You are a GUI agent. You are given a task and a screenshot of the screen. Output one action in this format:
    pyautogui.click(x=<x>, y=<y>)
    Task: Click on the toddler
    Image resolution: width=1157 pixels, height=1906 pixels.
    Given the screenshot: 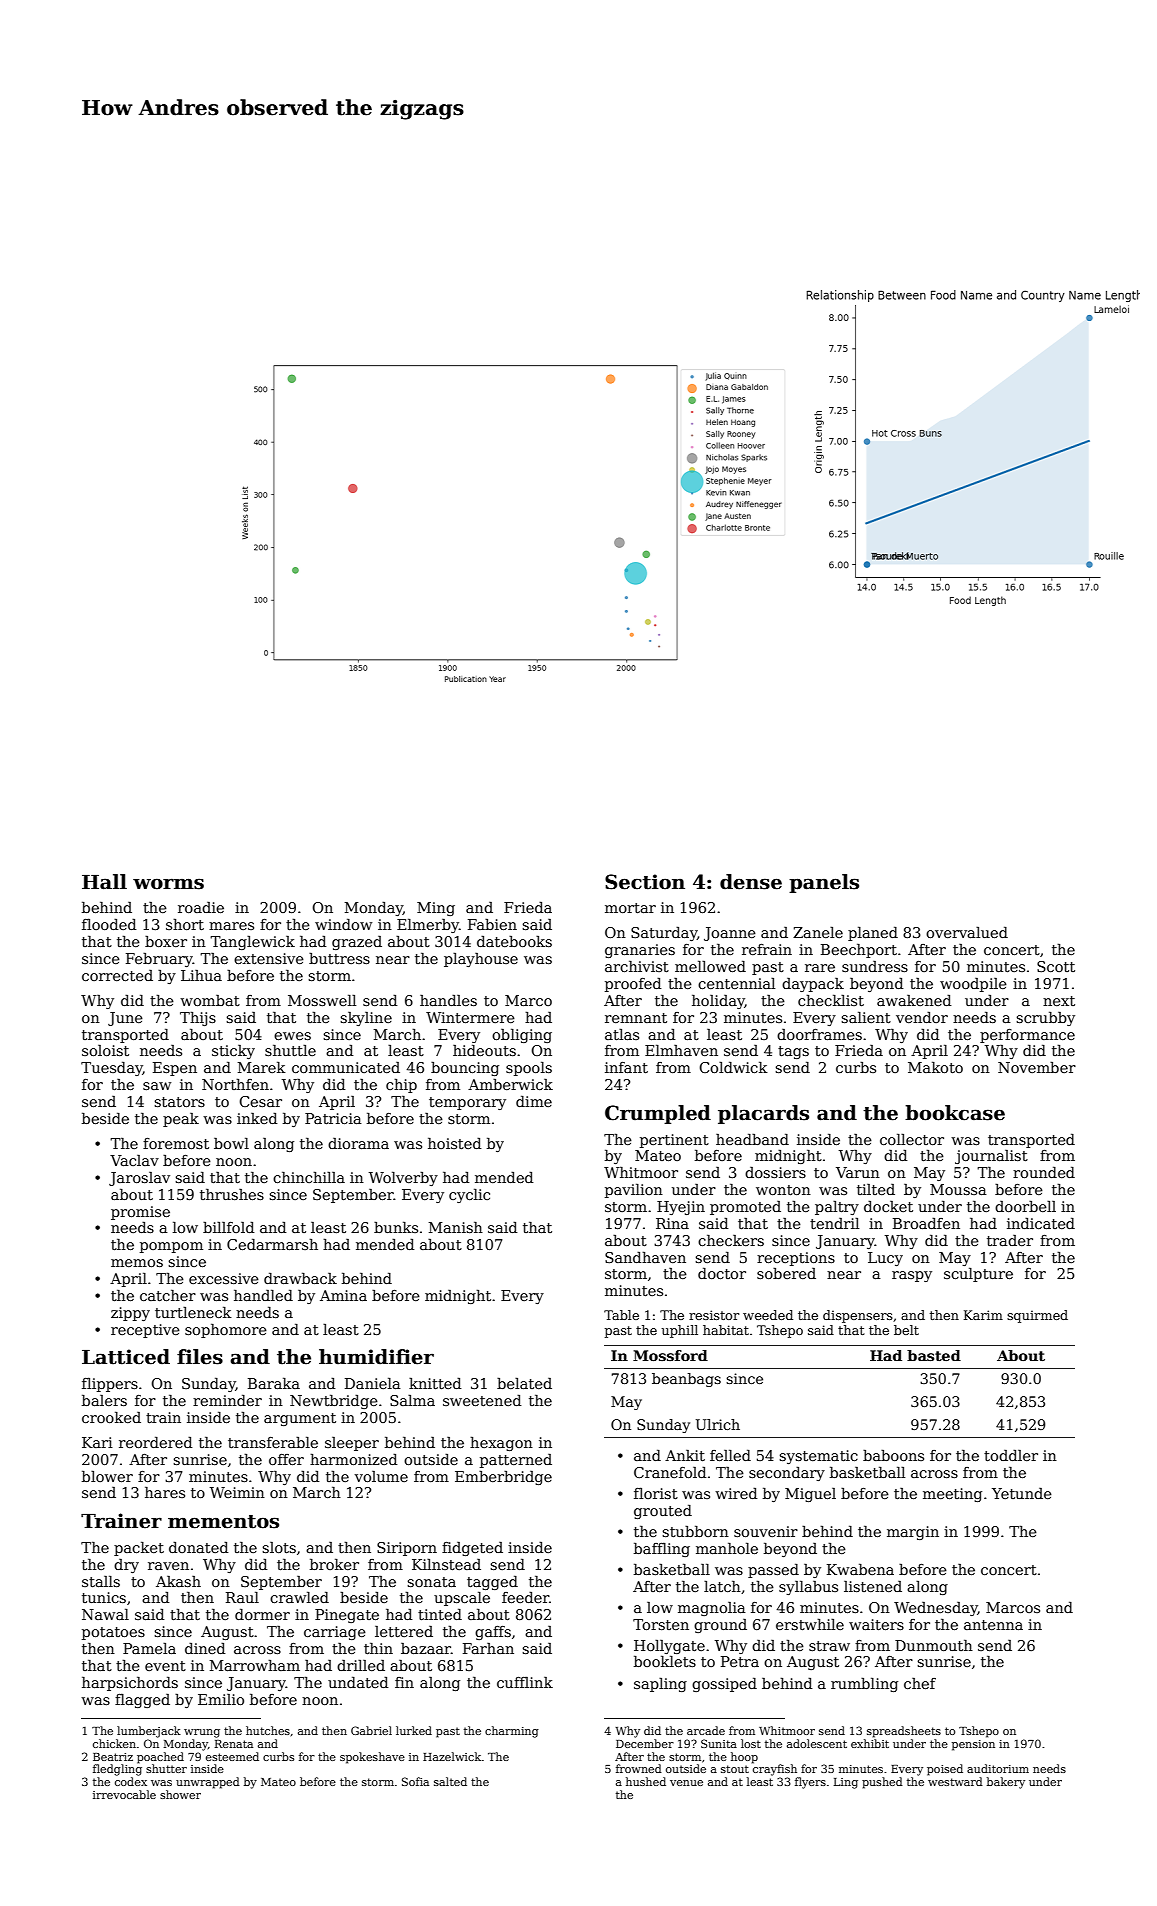 What is the action you would take?
    pyautogui.click(x=1011, y=1455)
